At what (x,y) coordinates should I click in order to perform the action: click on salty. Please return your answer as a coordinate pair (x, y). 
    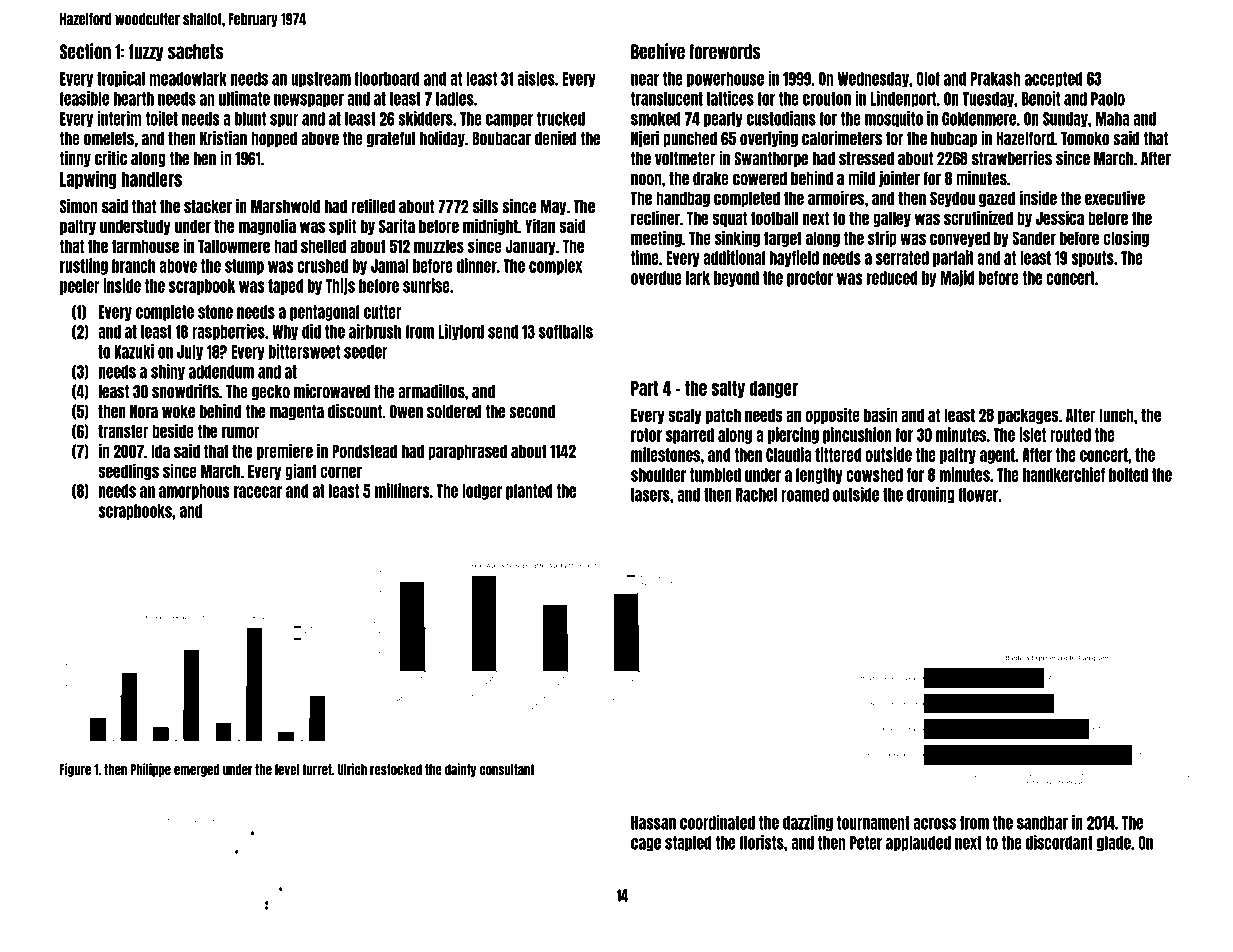
    Looking at the image, I should click on (728, 389).
